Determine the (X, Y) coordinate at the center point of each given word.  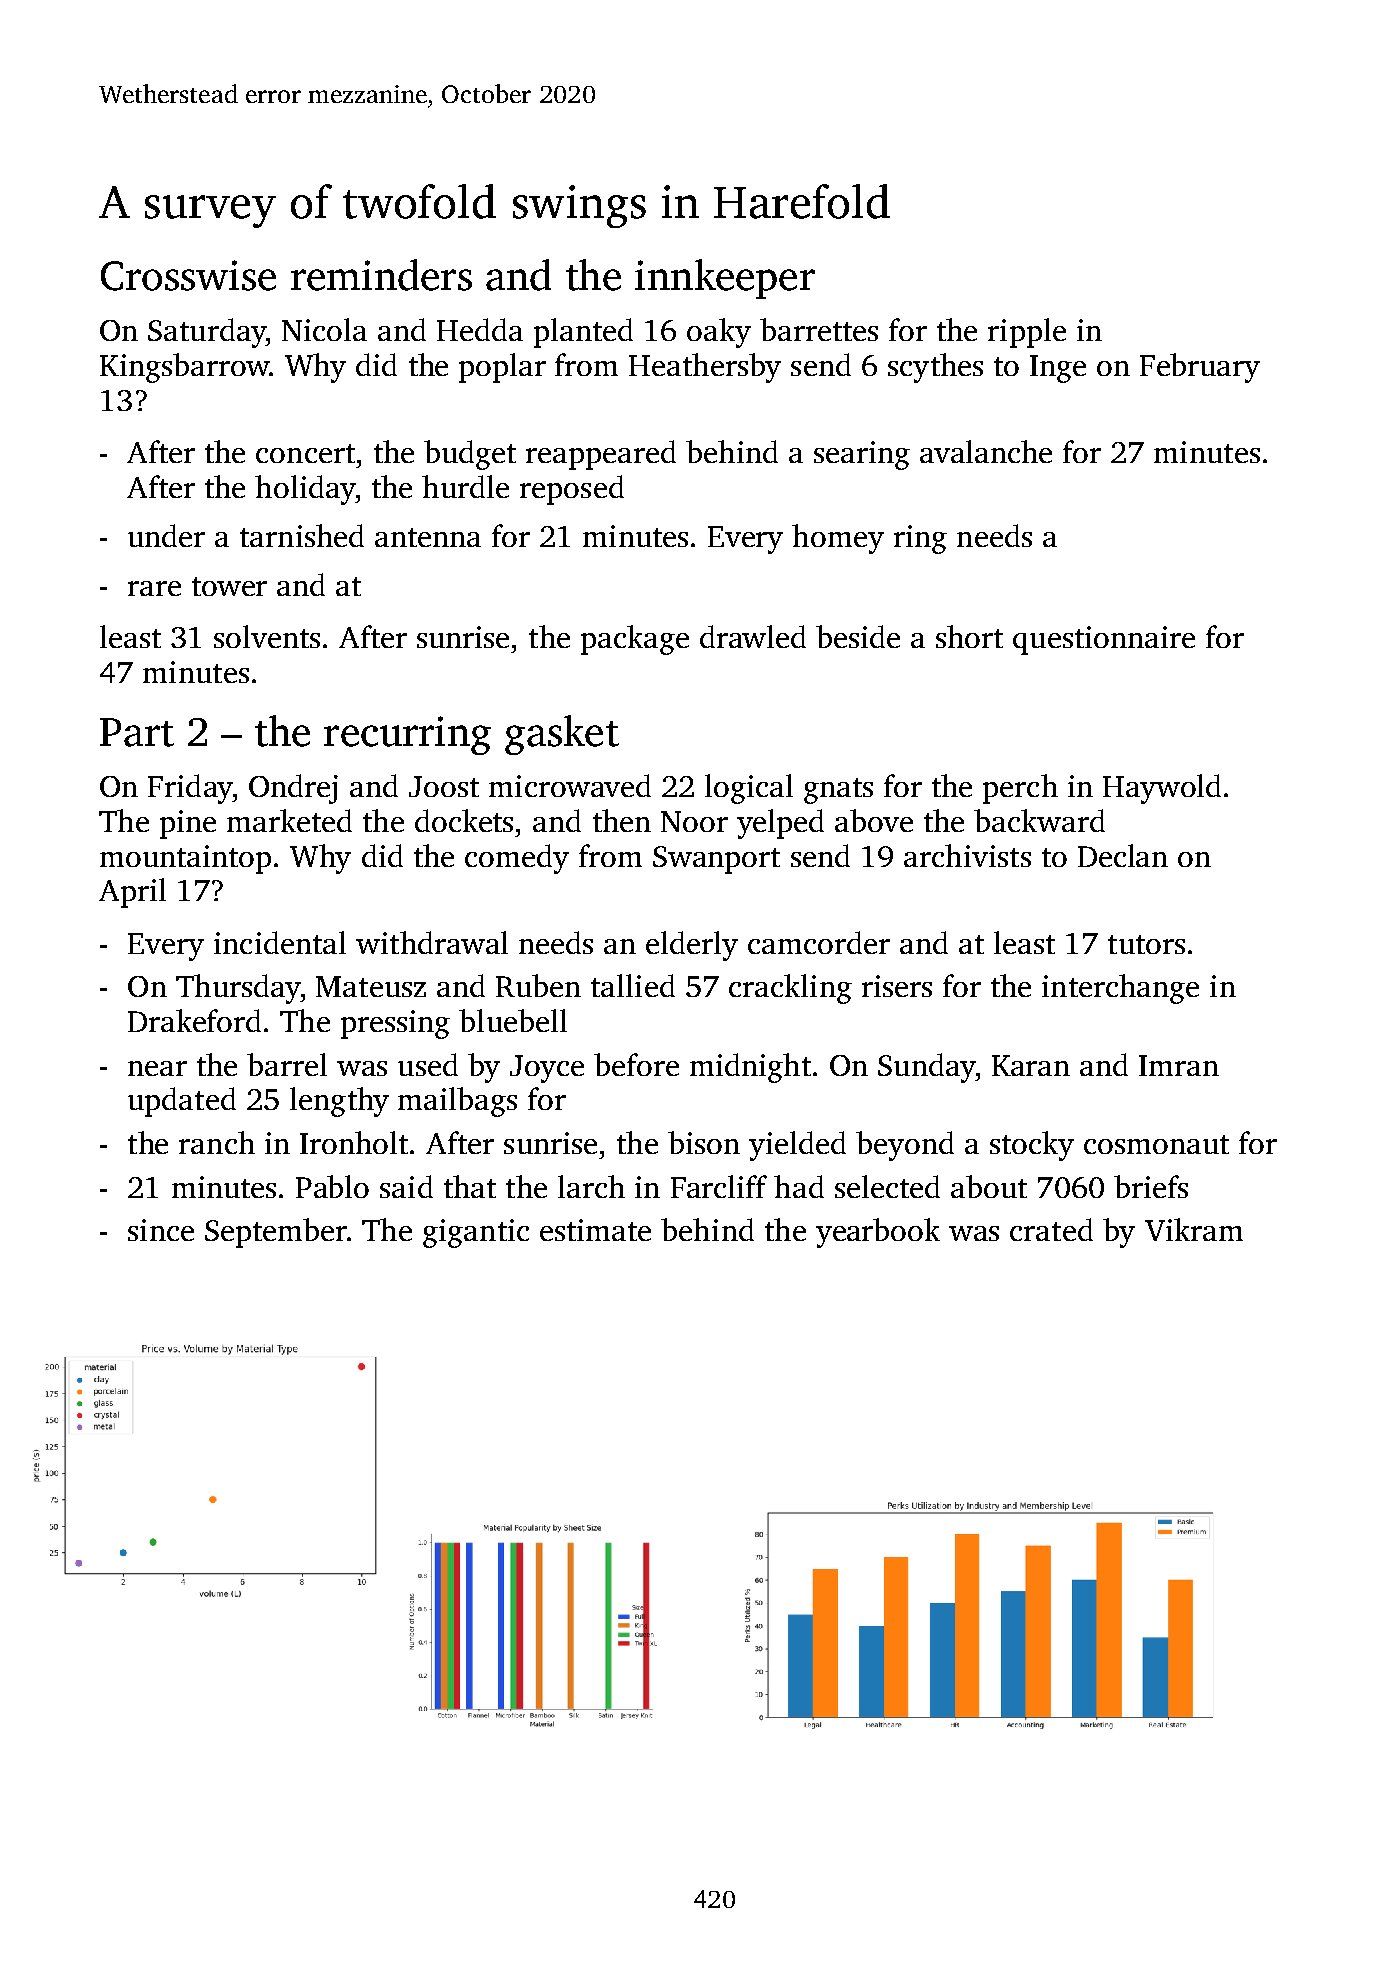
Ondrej (293, 789)
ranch (217, 1142)
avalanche (986, 451)
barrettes (819, 329)
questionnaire (1104, 640)
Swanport (716, 860)
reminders (381, 275)
